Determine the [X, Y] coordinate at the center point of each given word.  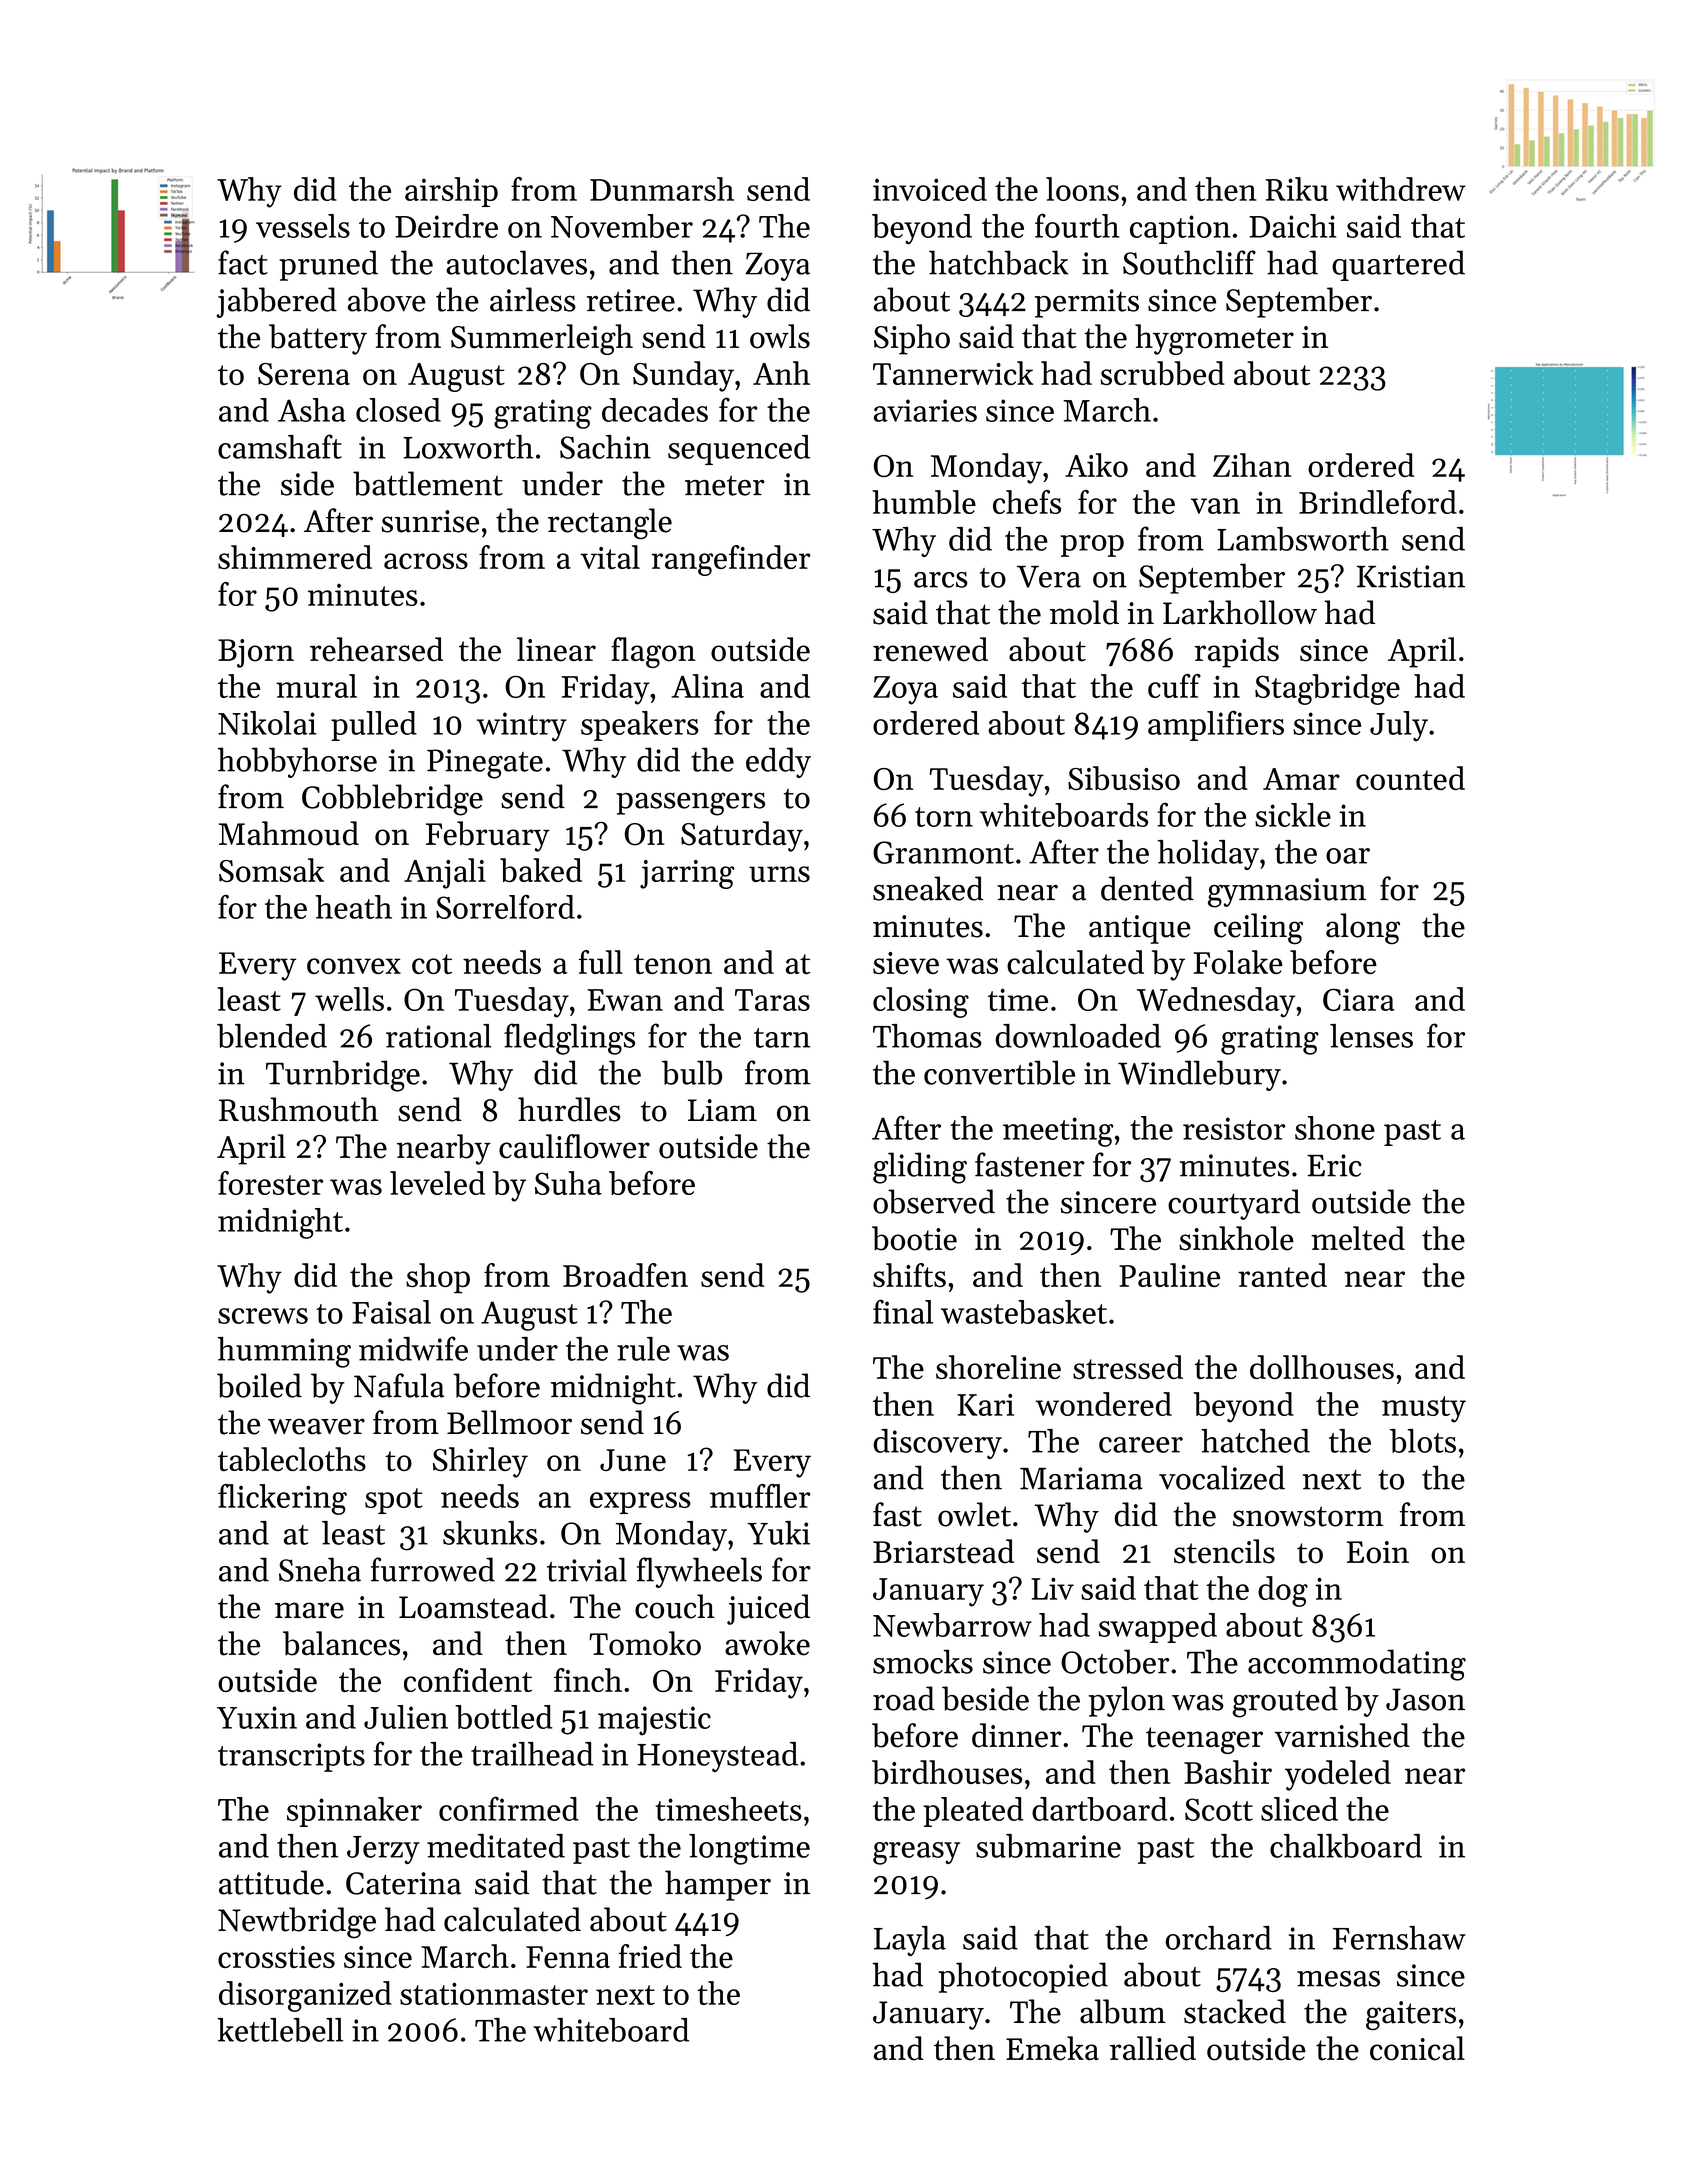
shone [1335, 1128]
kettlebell [280, 2030]
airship [451, 192]
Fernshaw [1399, 1938]
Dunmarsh [662, 189]
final [903, 1311]
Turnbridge [343, 1076]
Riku [1297, 189]
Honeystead [717, 1757]
